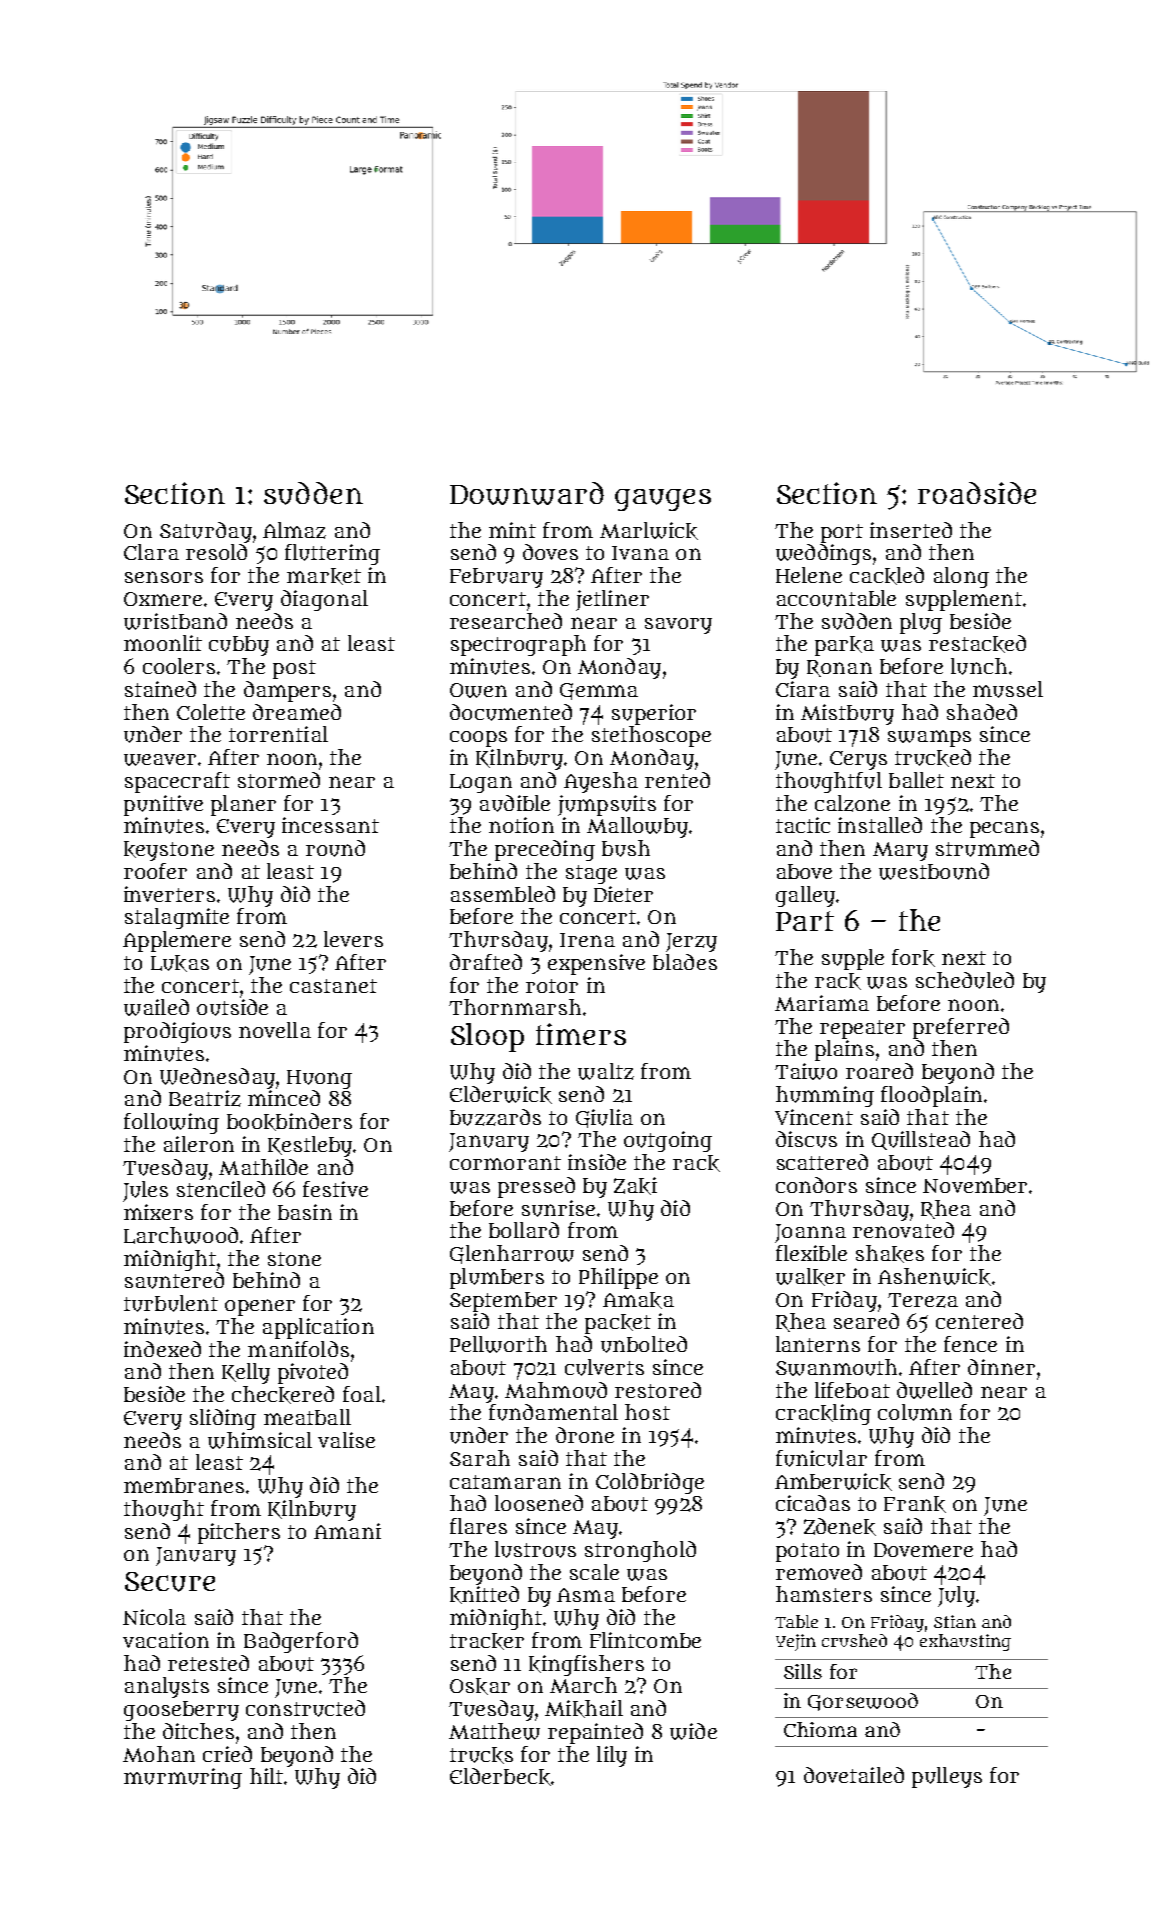 The width and height of the screenshot is (1171, 1928). I want to click on hilt, so click(266, 1776).
